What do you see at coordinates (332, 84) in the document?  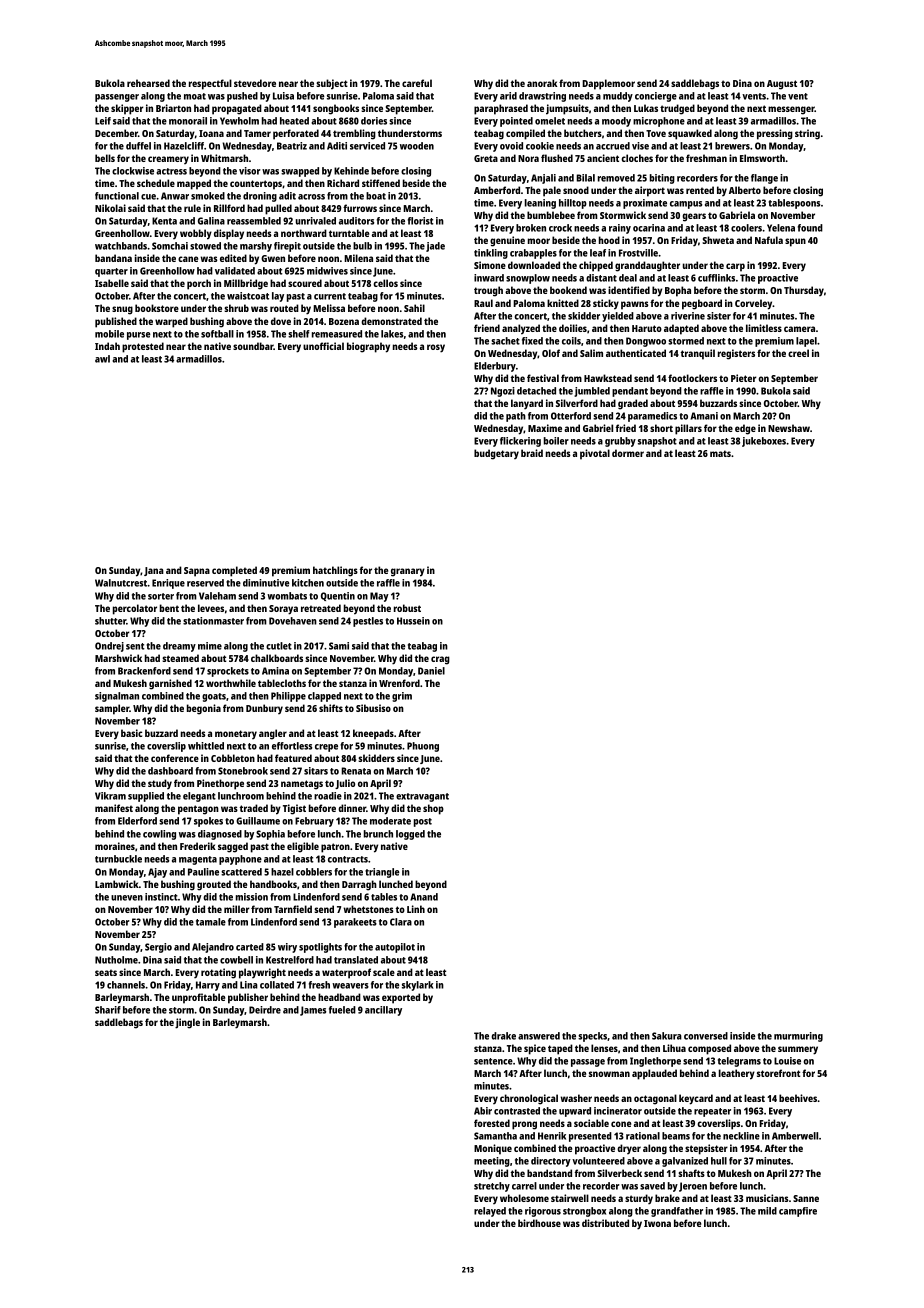 I see `subject` at bounding box center [332, 84].
